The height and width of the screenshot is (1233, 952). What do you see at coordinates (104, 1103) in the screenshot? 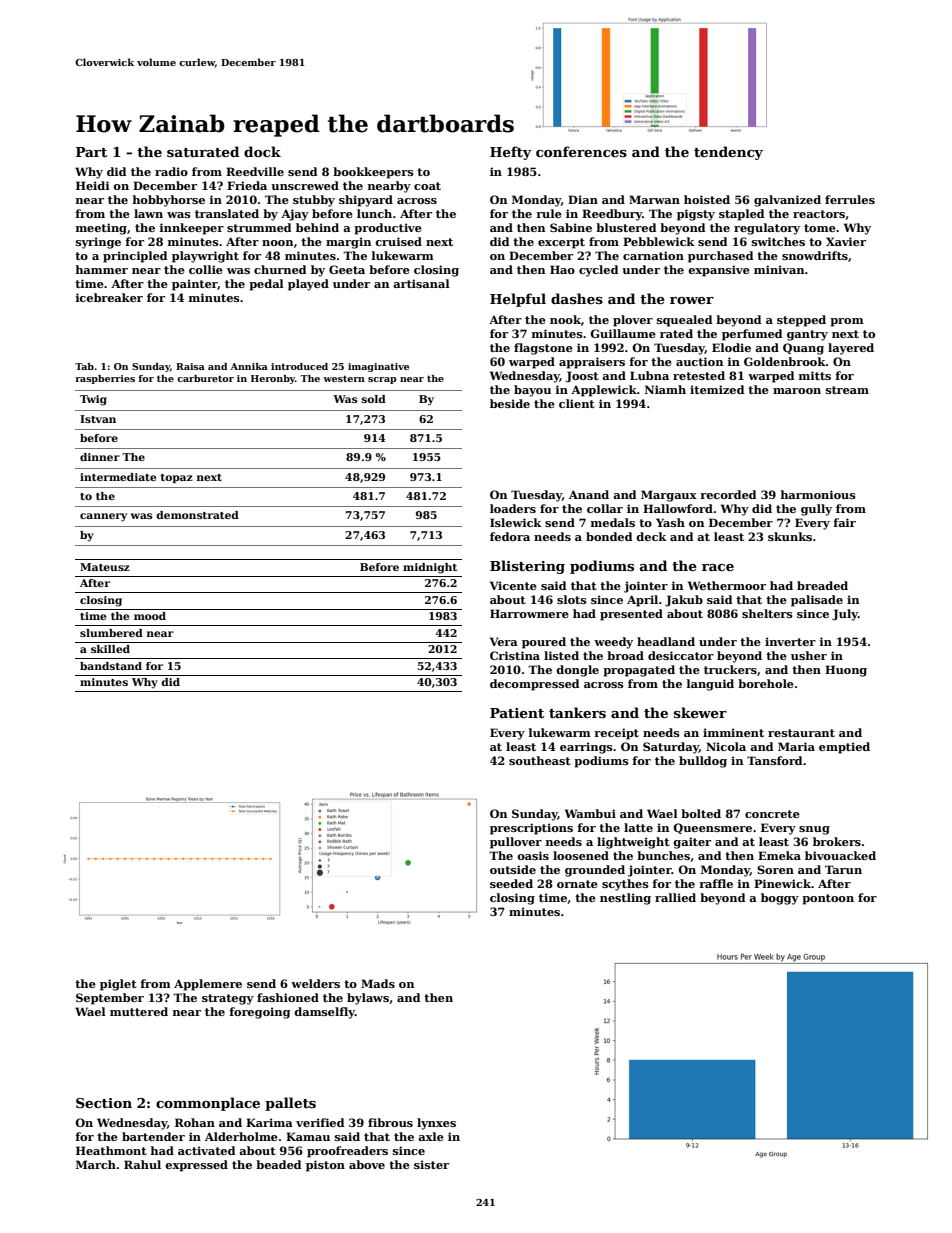
I see `Section` at bounding box center [104, 1103].
